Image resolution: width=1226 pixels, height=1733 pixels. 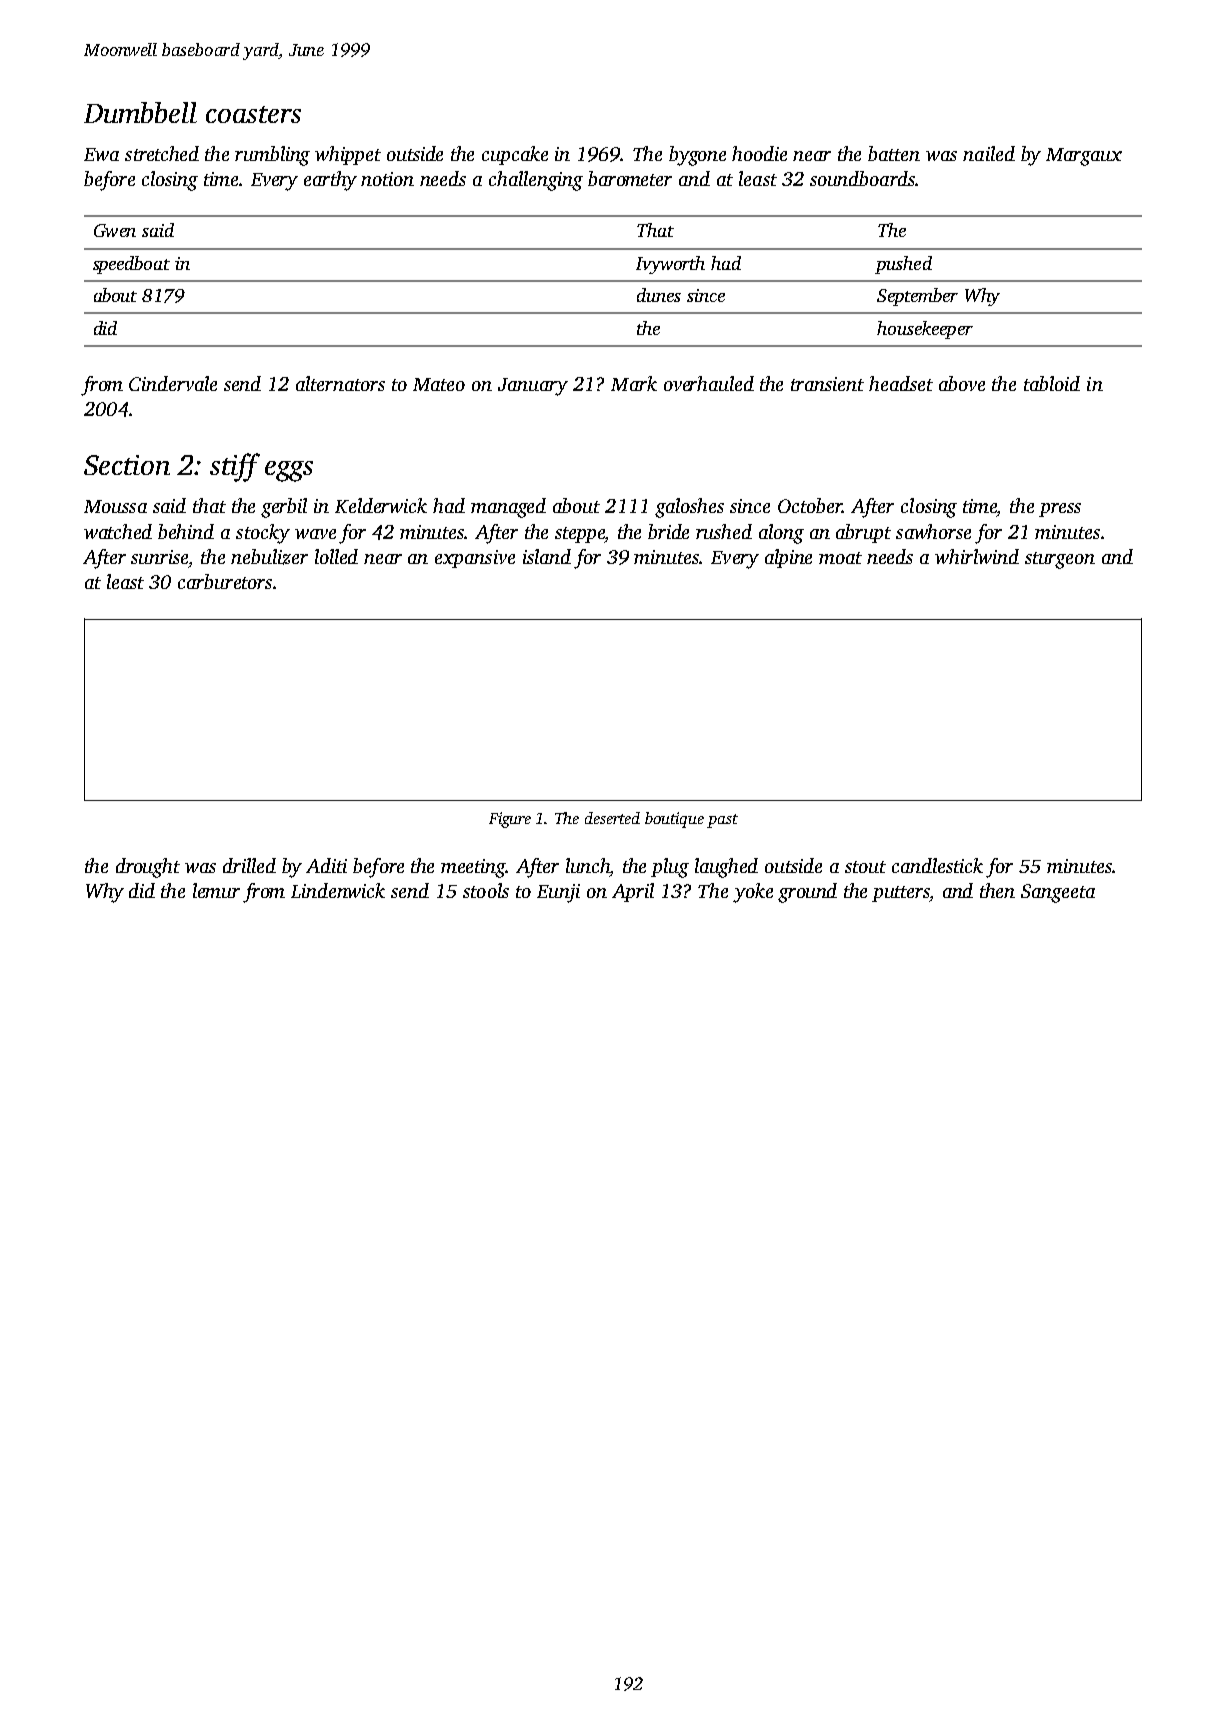 I want to click on speedboat, so click(x=131, y=265).
